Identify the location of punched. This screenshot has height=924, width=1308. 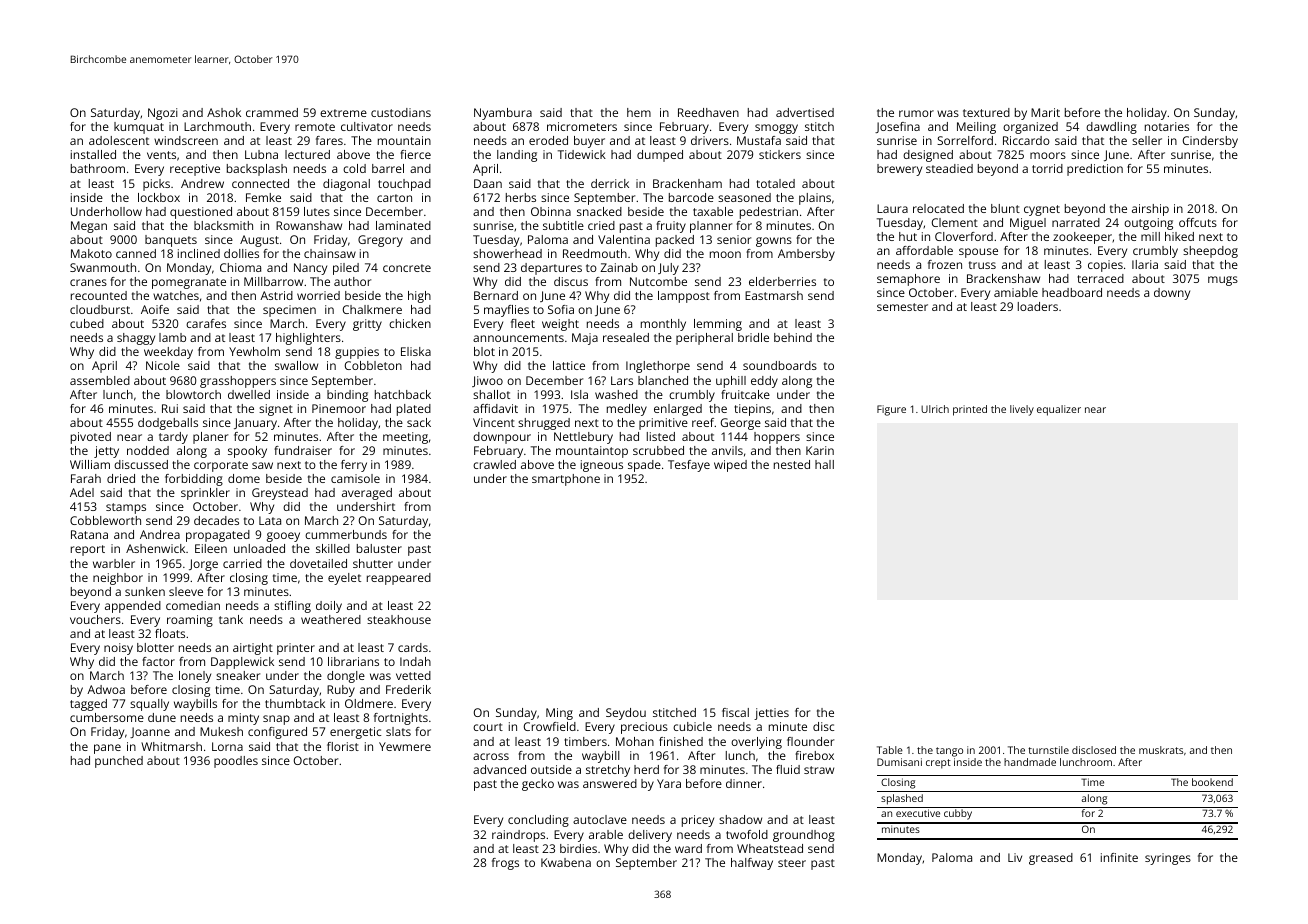
(119, 762).
